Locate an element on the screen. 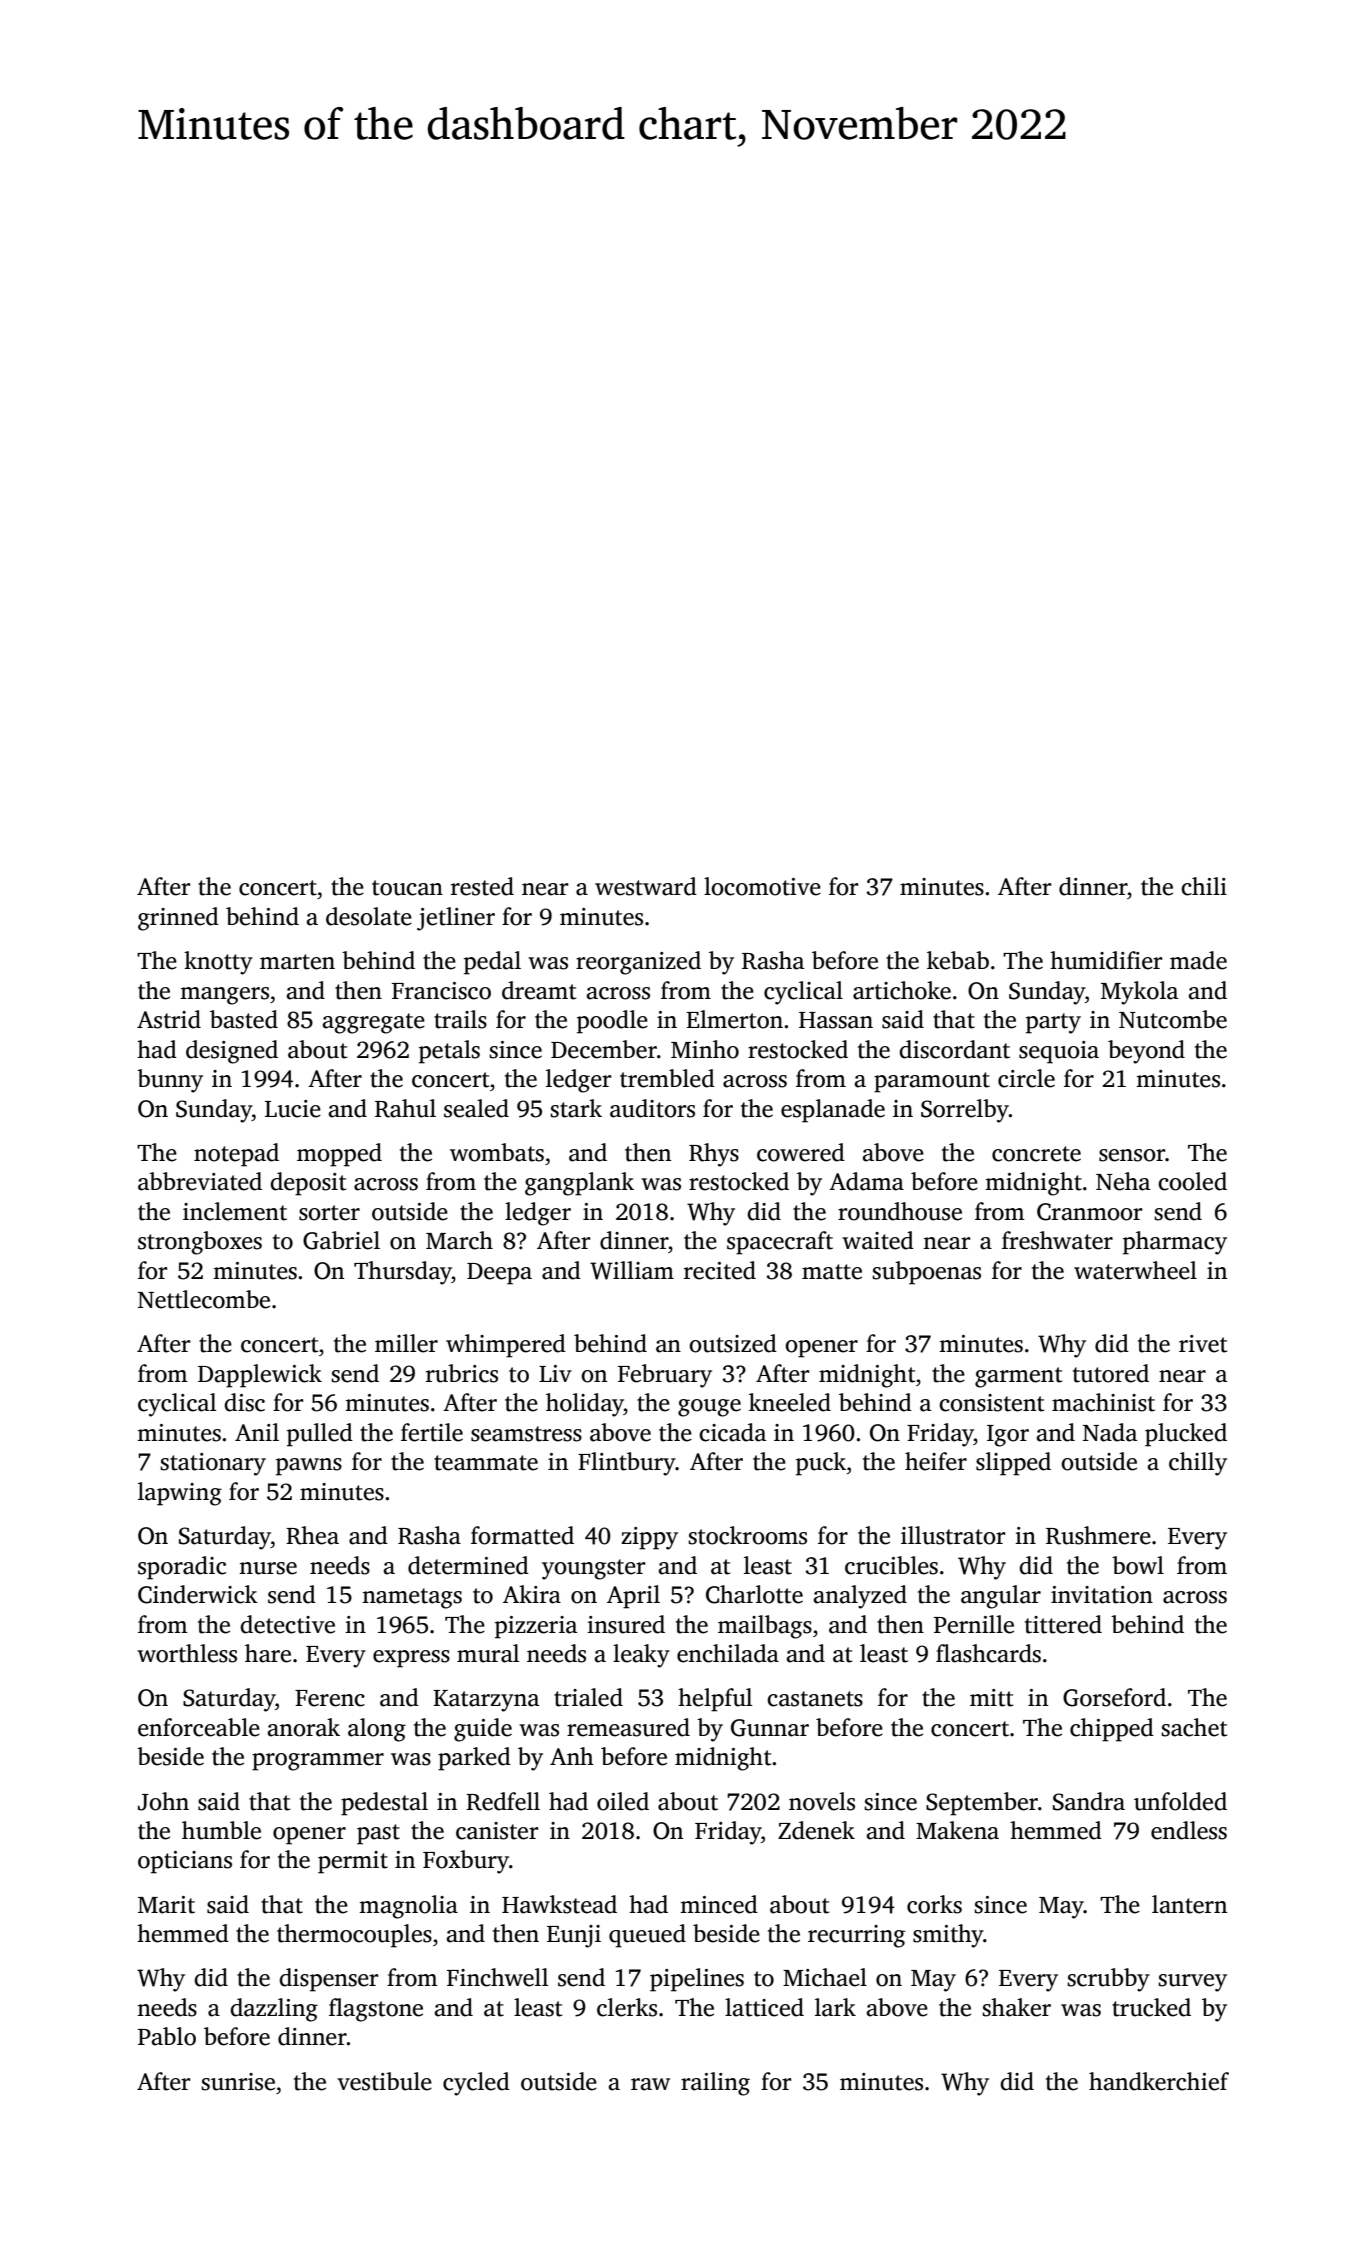 This screenshot has width=1365, height=2248. subpoenas is located at coordinates (926, 1273).
